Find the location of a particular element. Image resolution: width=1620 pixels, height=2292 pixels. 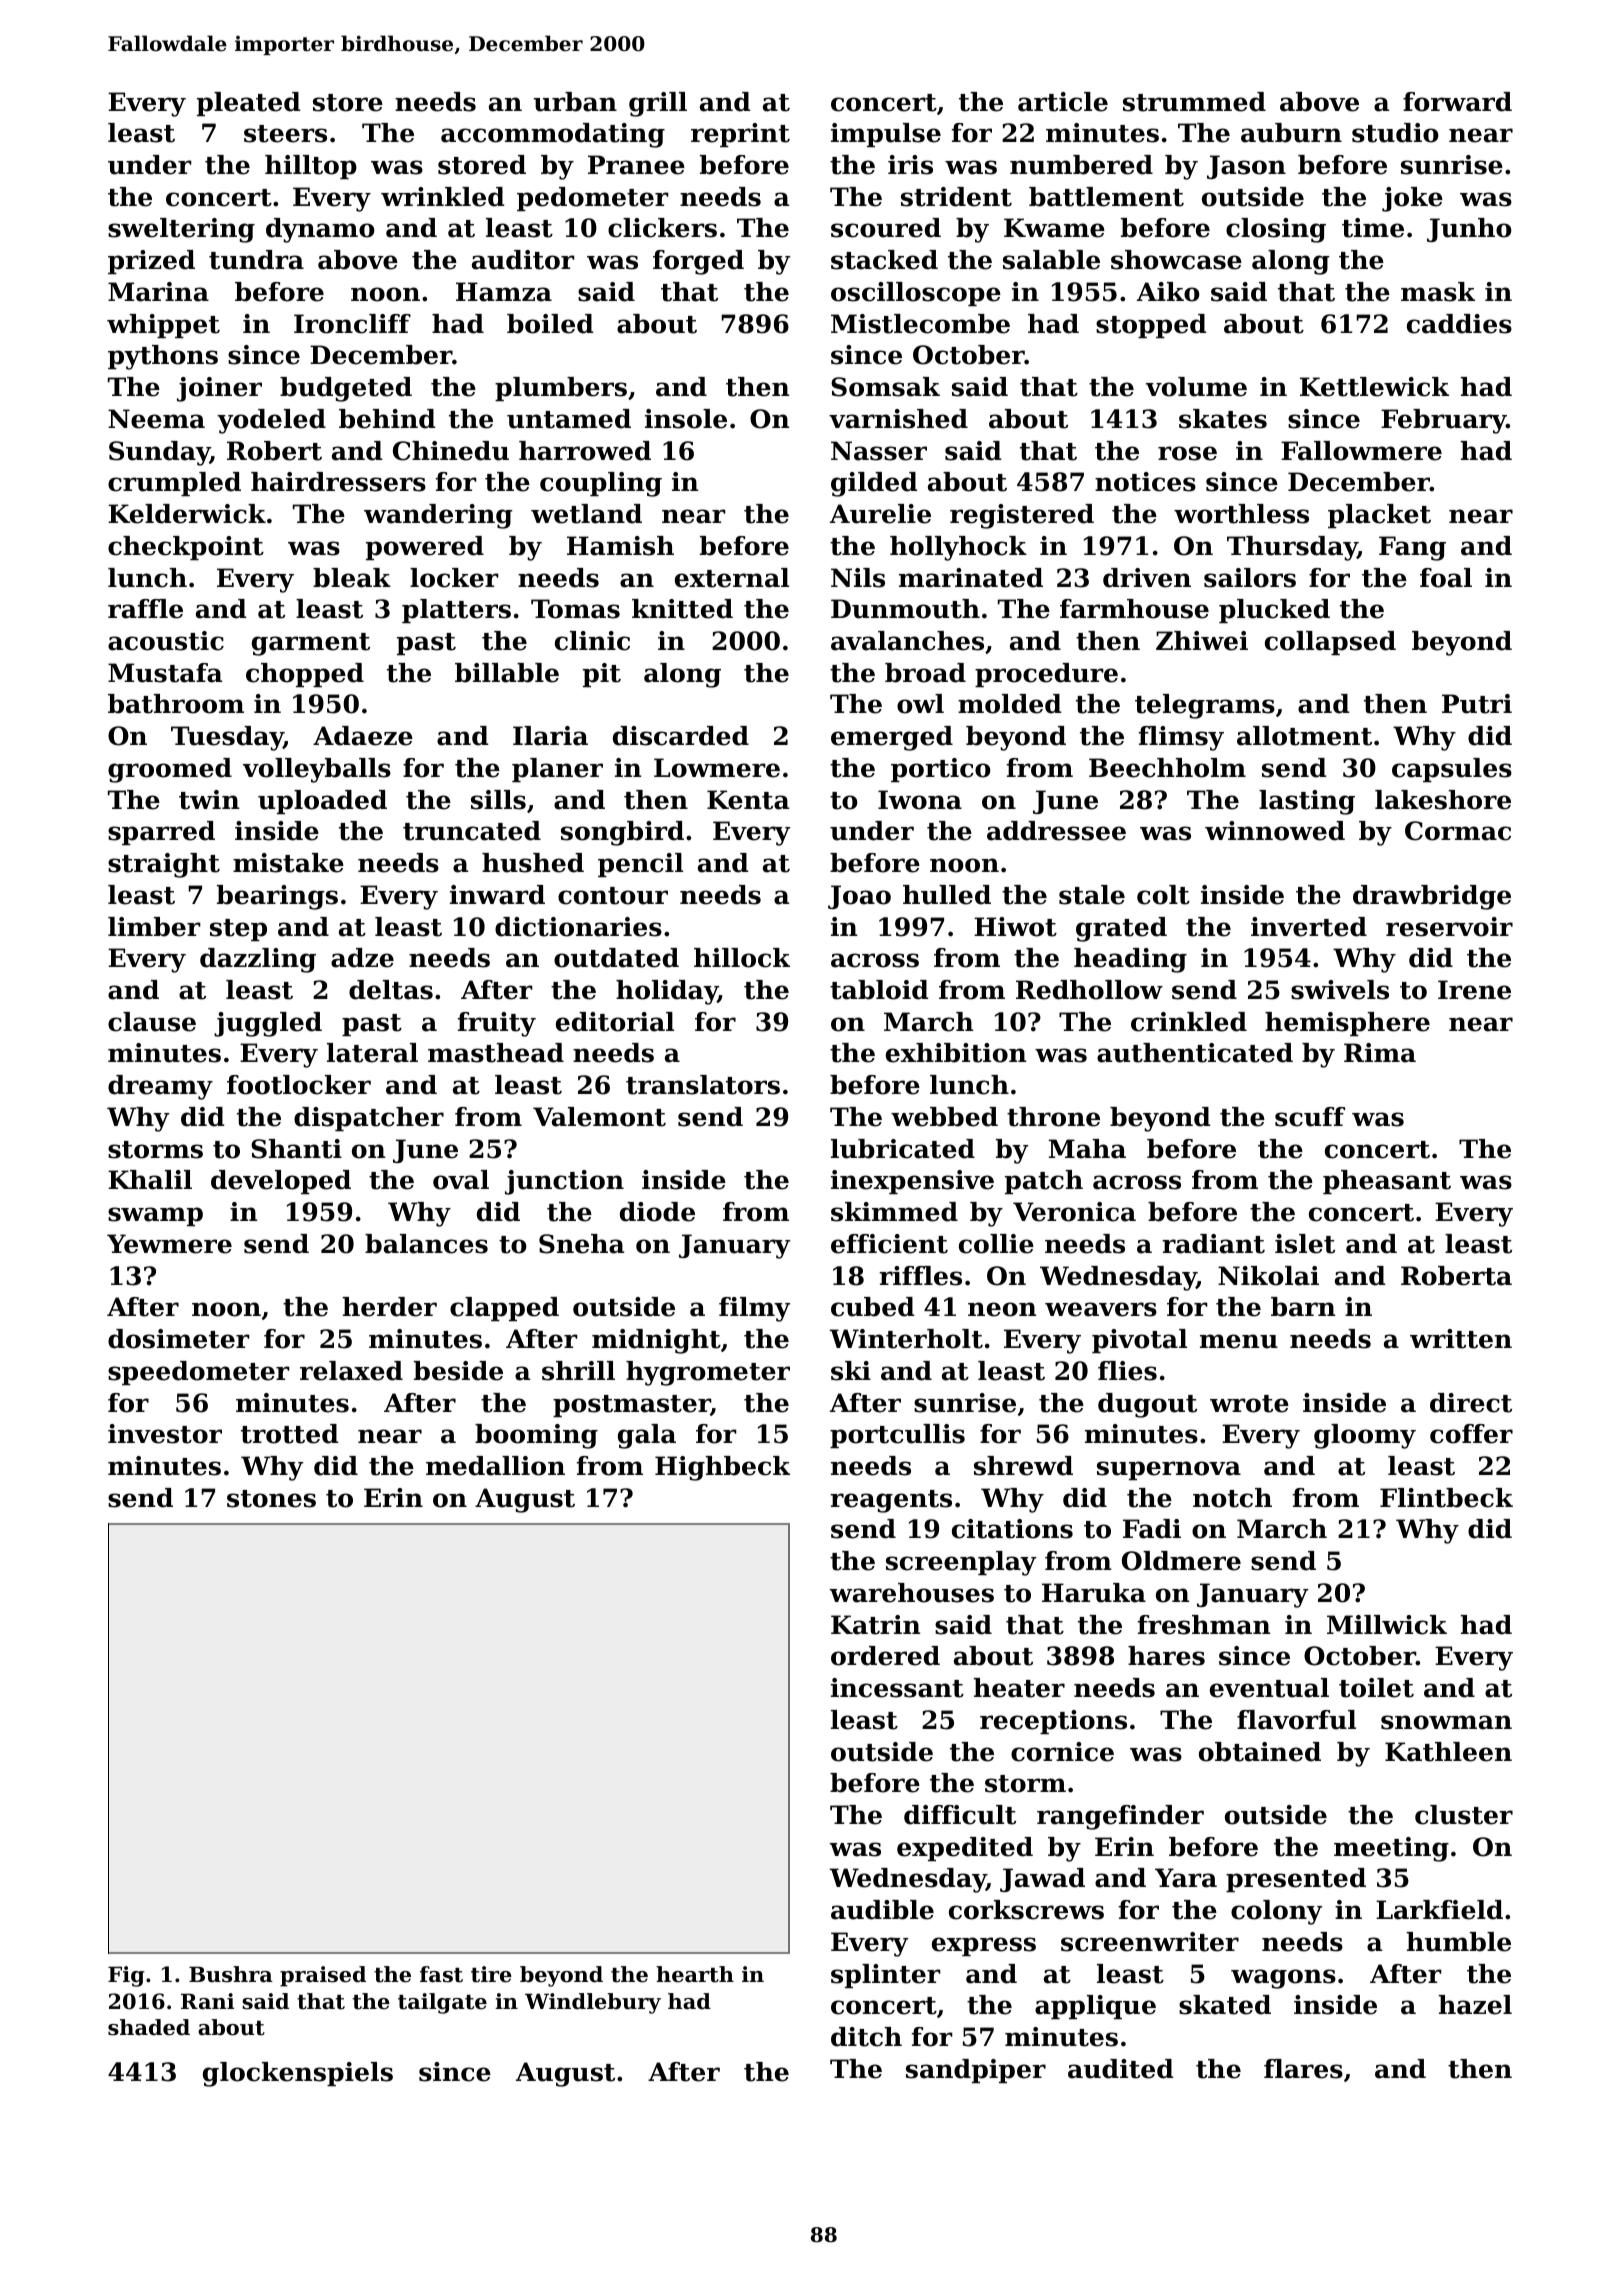

plucked is located at coordinates (1274, 611).
